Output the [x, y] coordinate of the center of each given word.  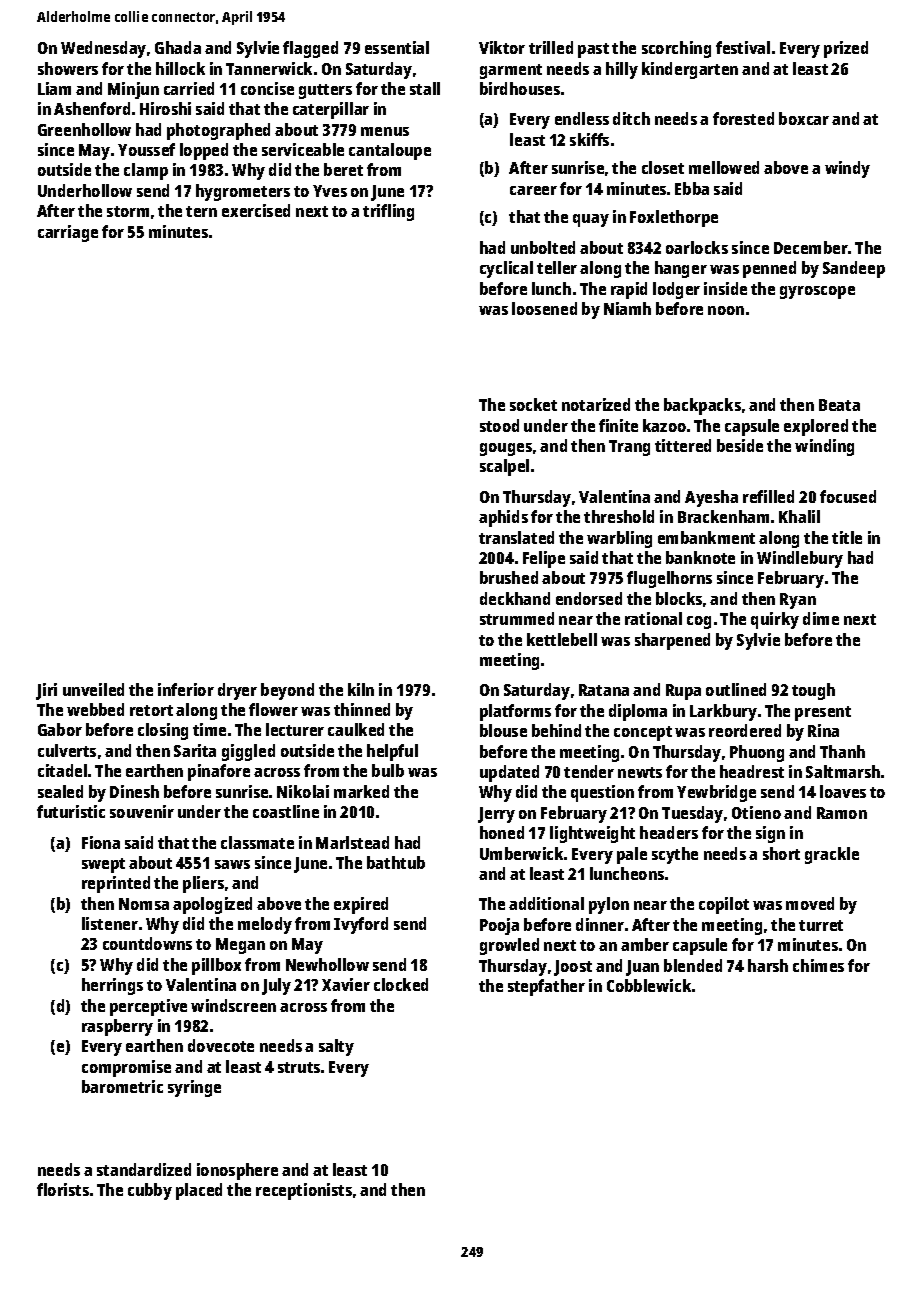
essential [397, 47]
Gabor [60, 729]
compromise [126, 1068]
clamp [146, 171]
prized [846, 49]
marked [361, 791]
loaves [843, 791]
